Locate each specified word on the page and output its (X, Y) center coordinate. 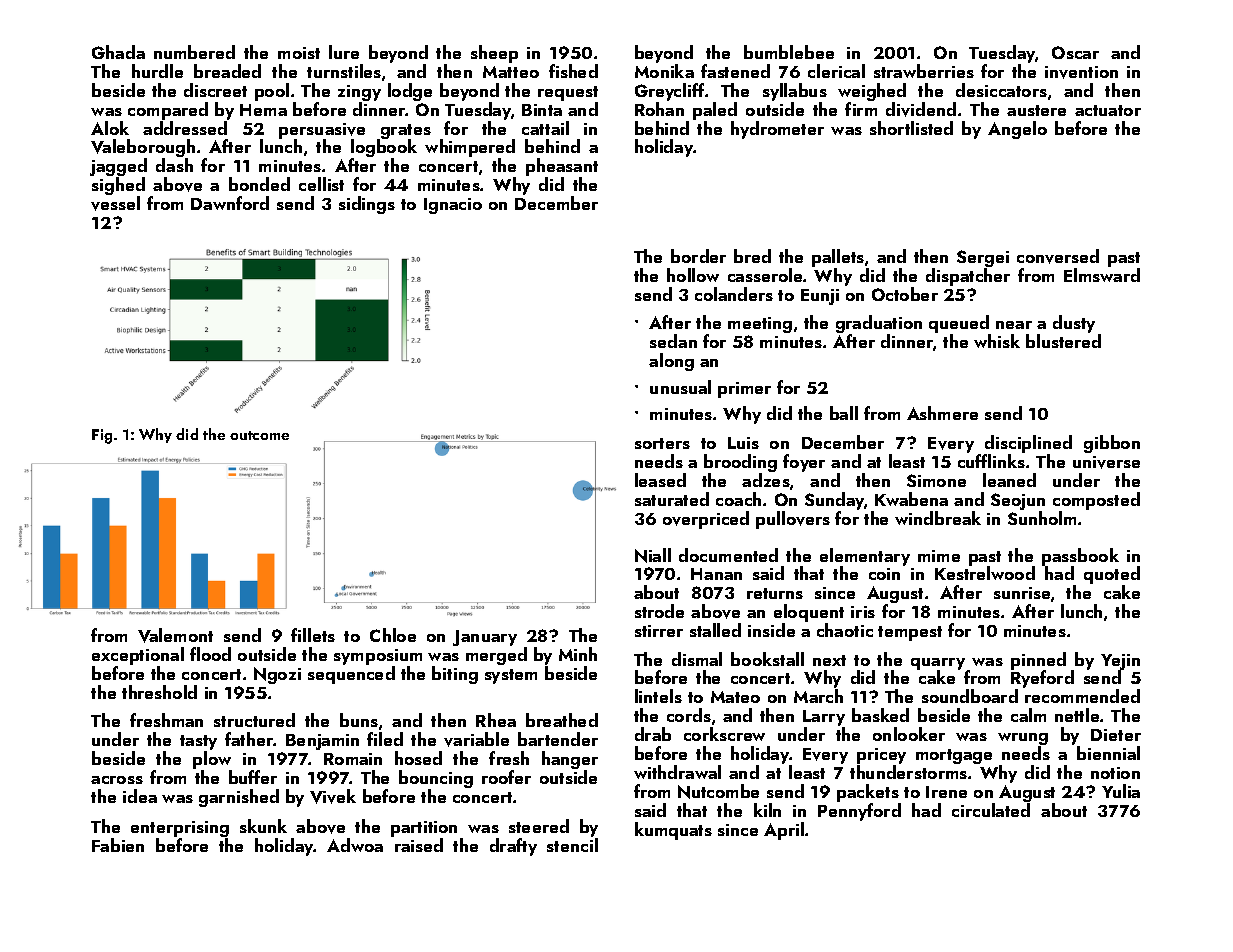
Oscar (1075, 52)
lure (344, 52)
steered (539, 826)
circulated (991, 810)
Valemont (175, 635)
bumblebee (789, 52)
